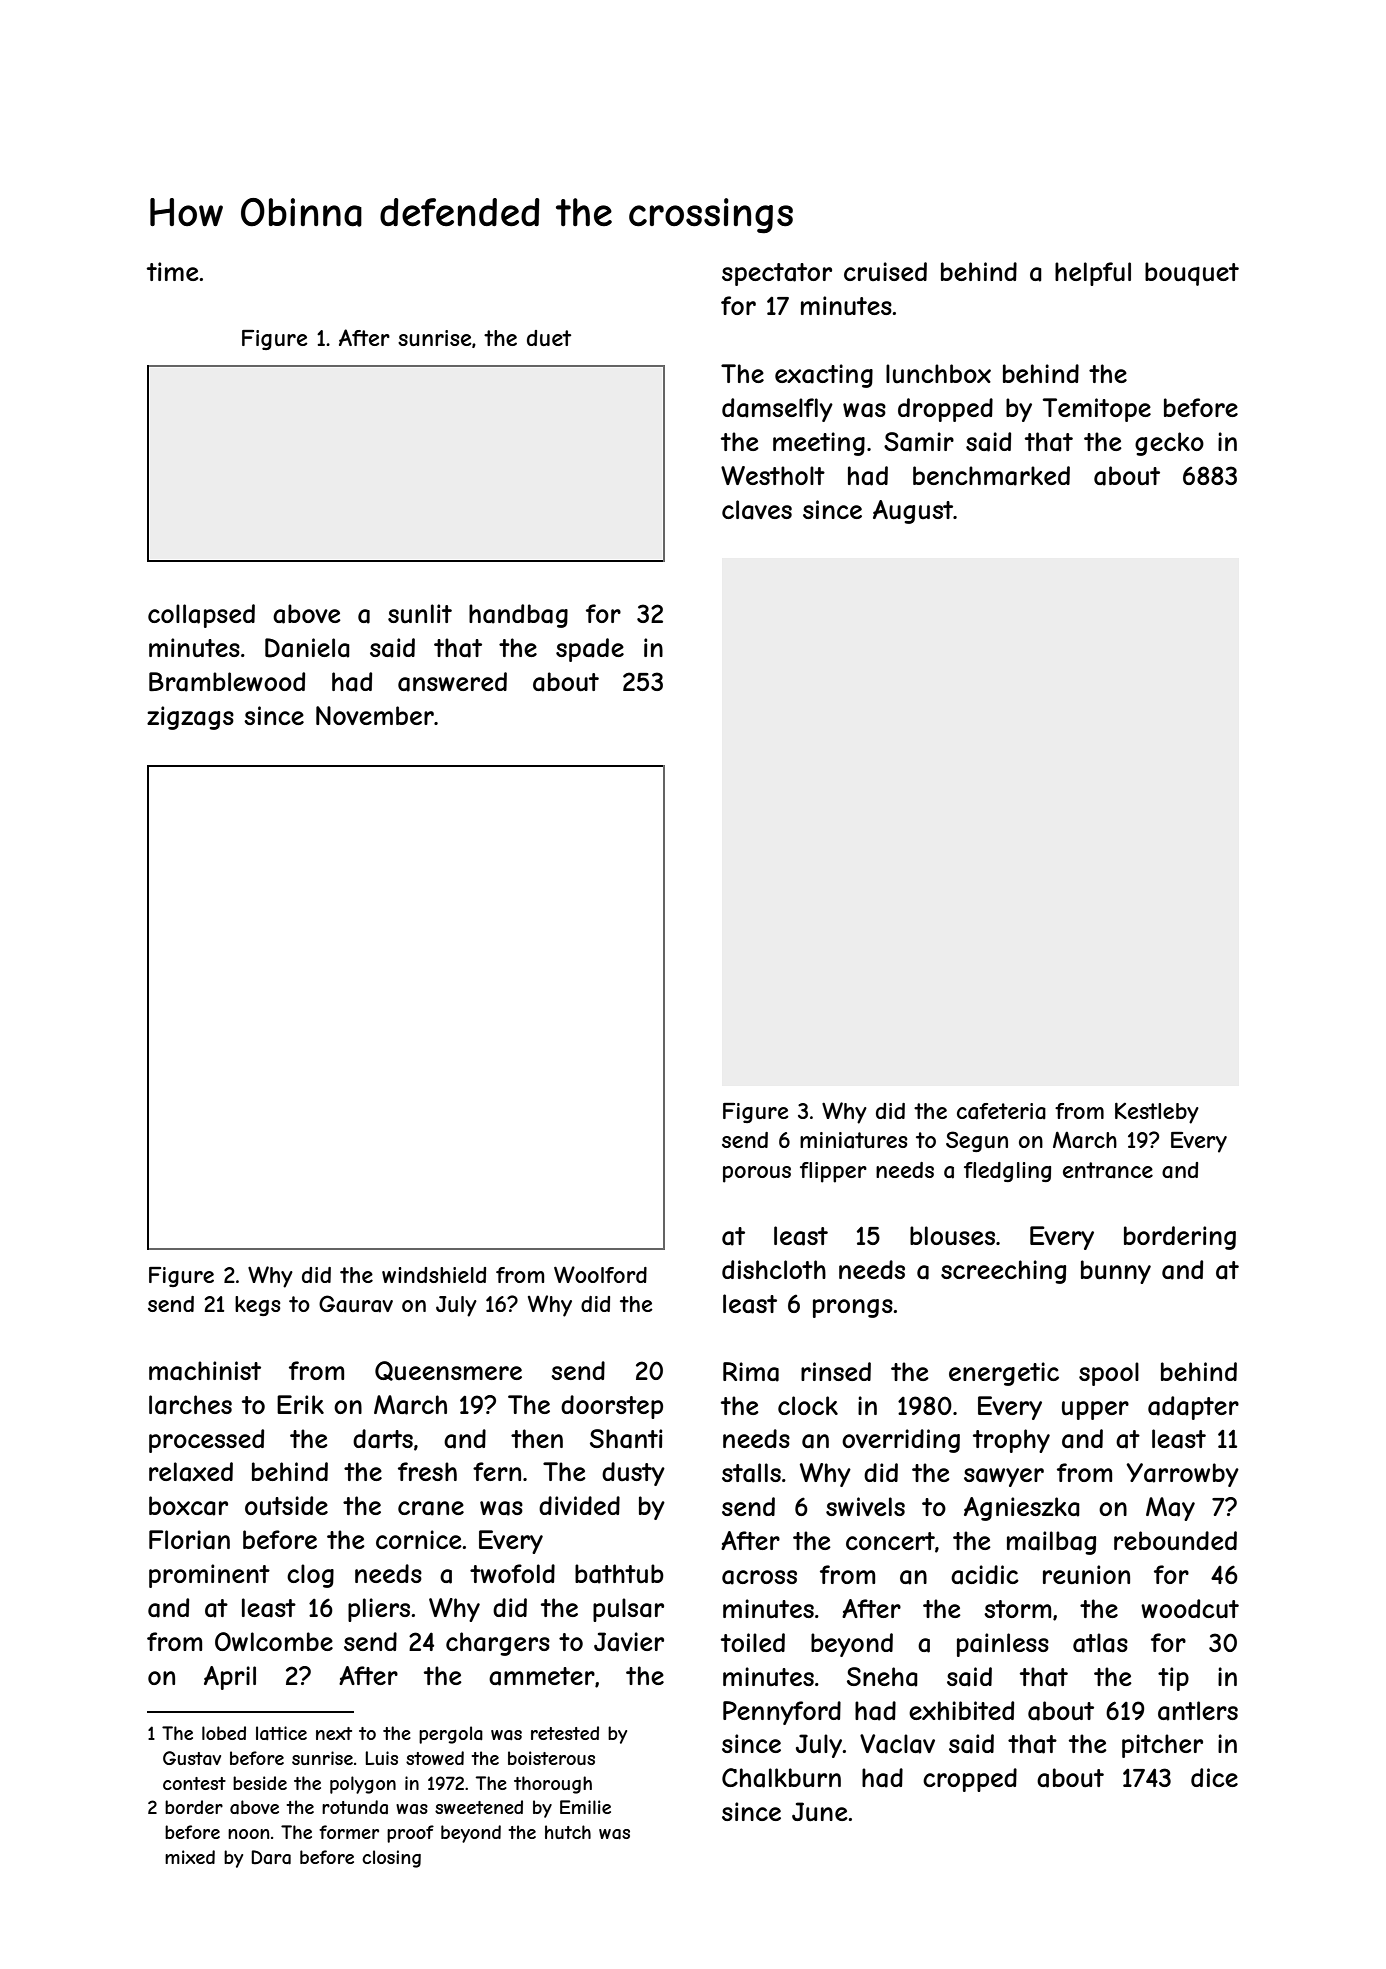 This screenshot has height=1969, width=1386. Describe the element at coordinates (258, 1306) in the screenshot. I see `kegs` at that location.
